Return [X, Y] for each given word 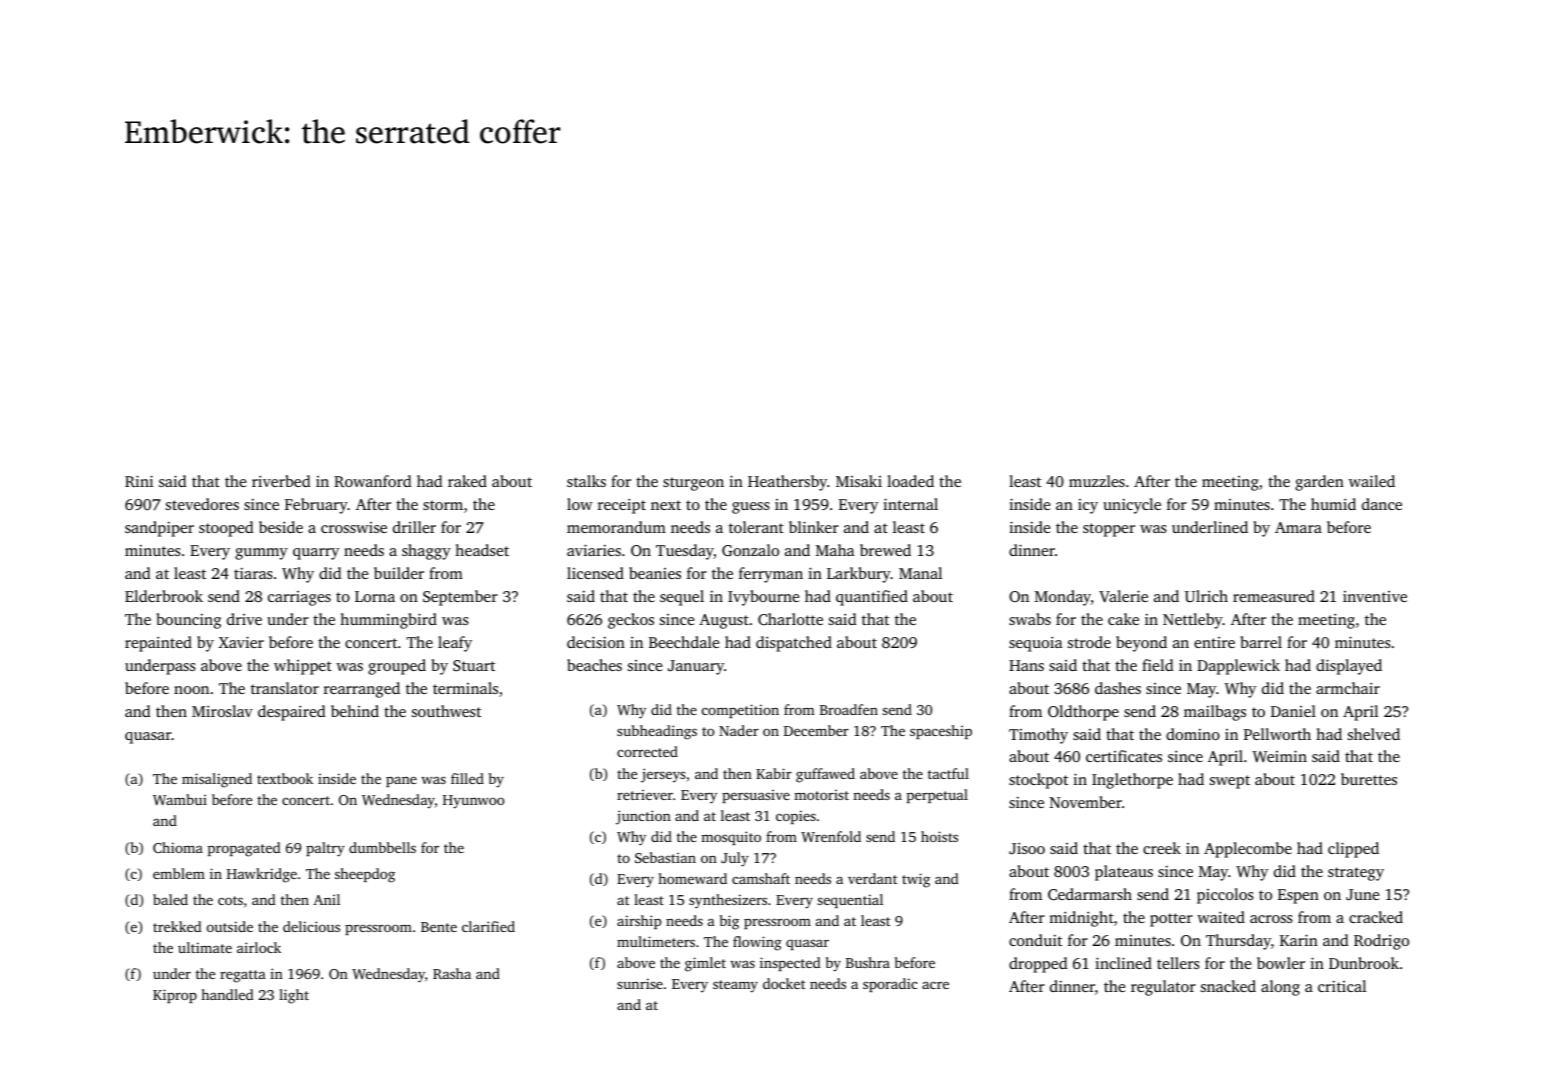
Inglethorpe [1132, 781]
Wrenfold [831, 836]
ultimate [205, 947]
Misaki [859, 481]
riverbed [281, 481]
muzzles [1097, 481]
